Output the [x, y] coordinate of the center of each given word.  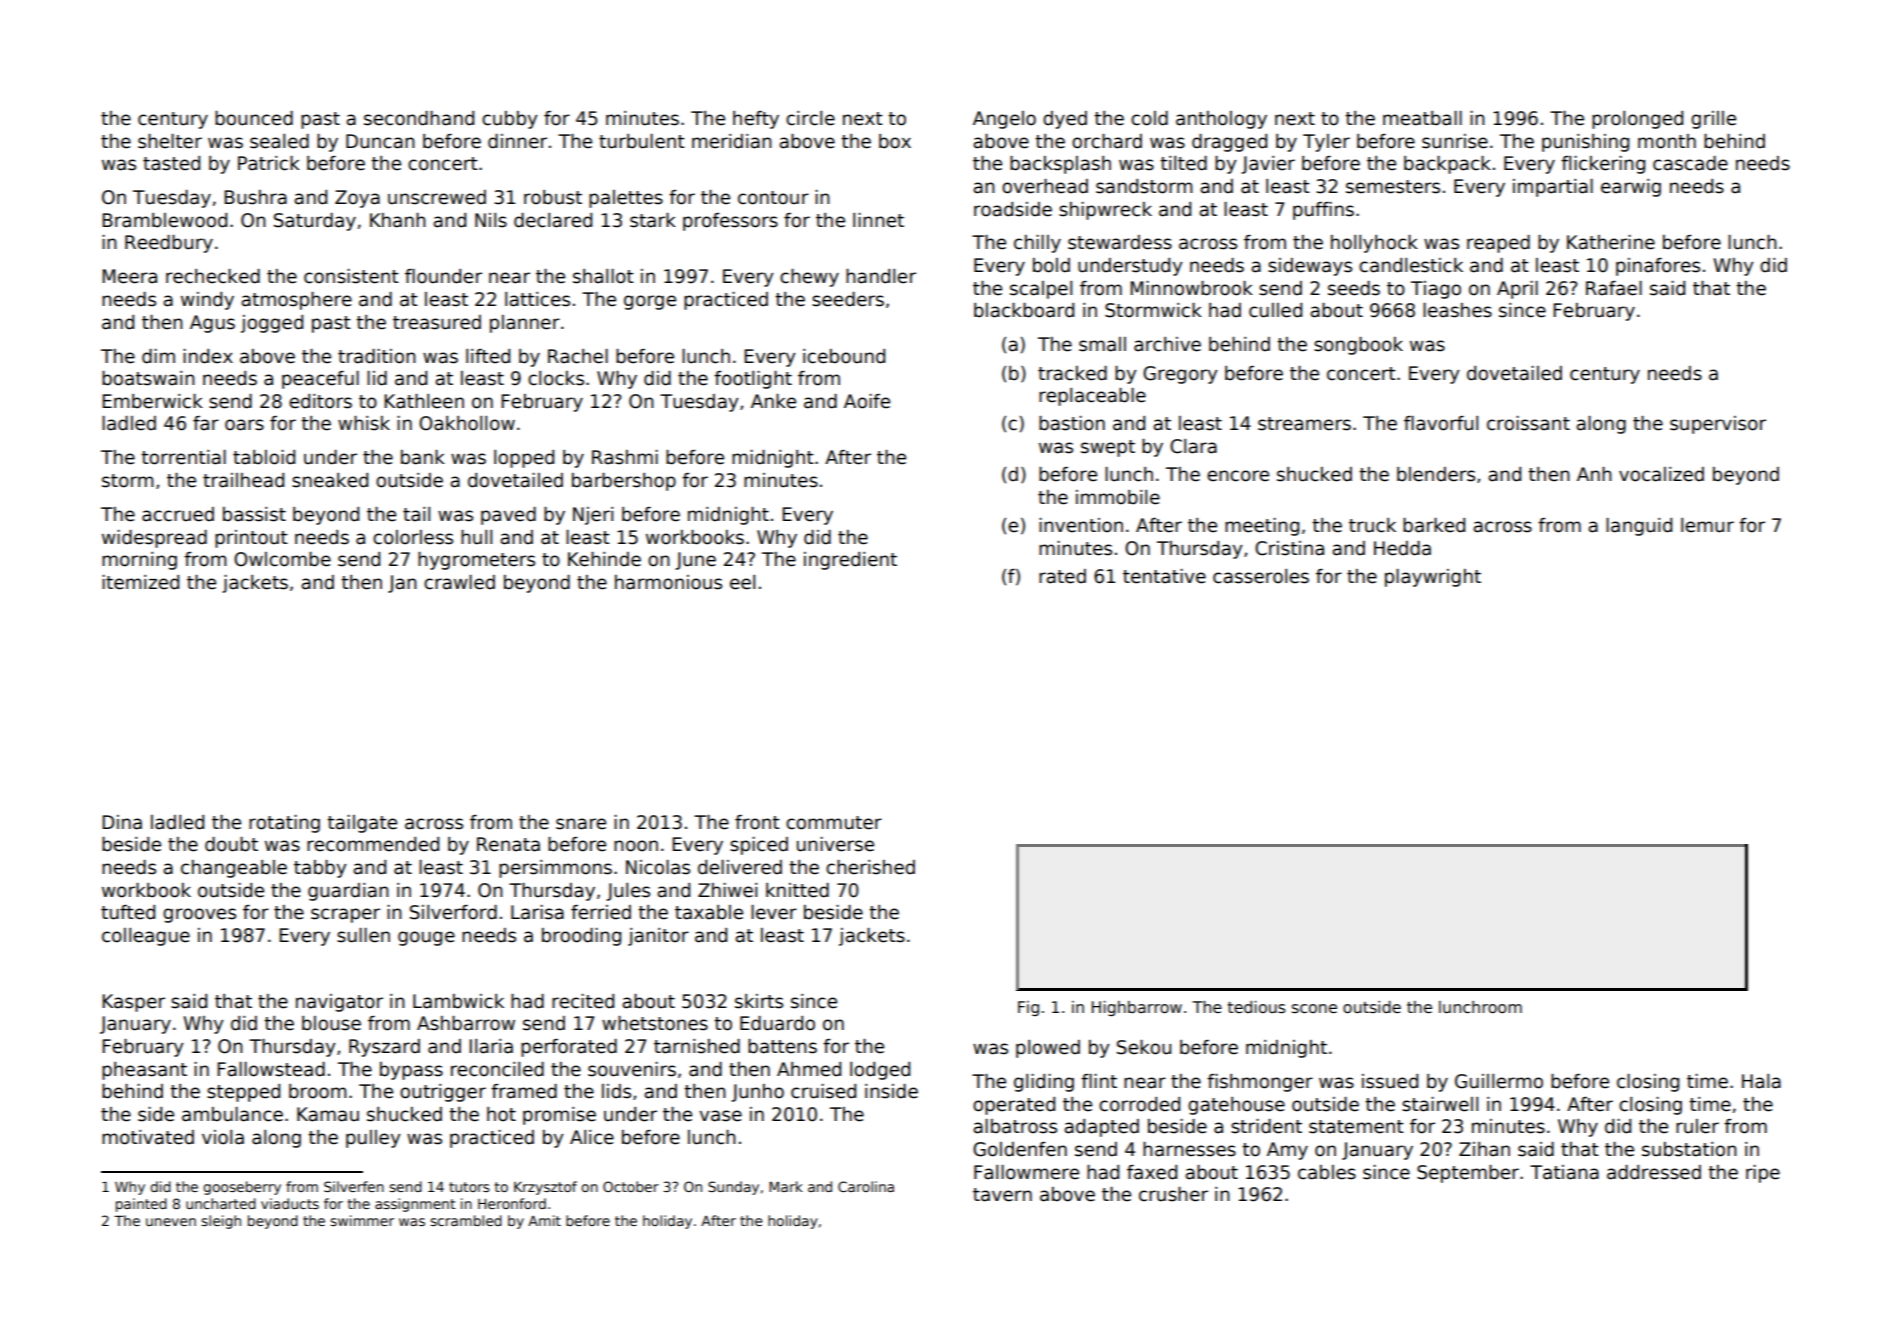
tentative [1164, 576]
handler [881, 276]
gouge [426, 938]
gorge [650, 302]
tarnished [697, 1046]
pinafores [1658, 267]
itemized [140, 582]
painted [141, 1205]
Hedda [1402, 548]
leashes [1457, 310]
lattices [537, 299]
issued [1390, 1081]
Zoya [357, 199]
